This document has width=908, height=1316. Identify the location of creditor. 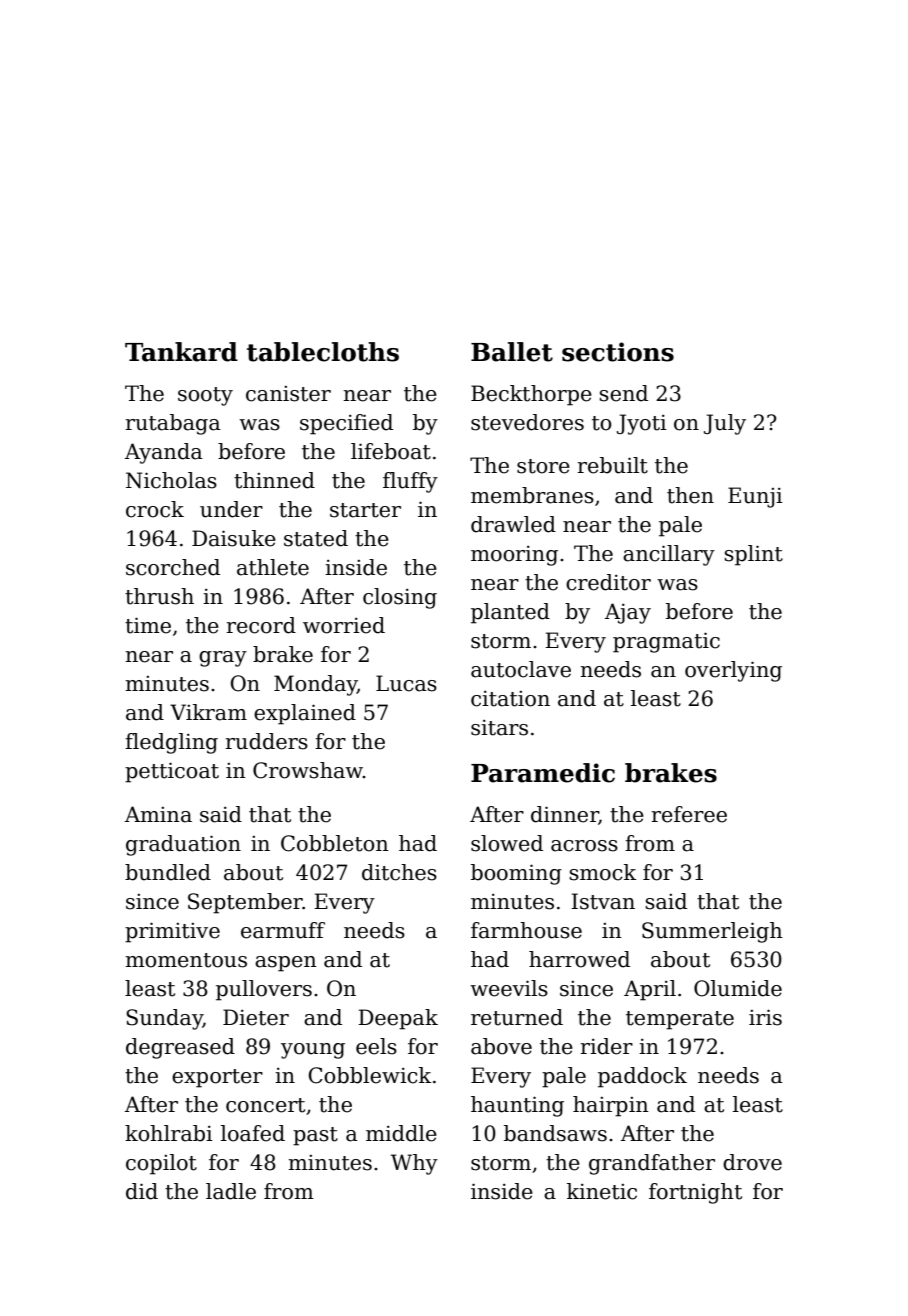
(608, 582).
